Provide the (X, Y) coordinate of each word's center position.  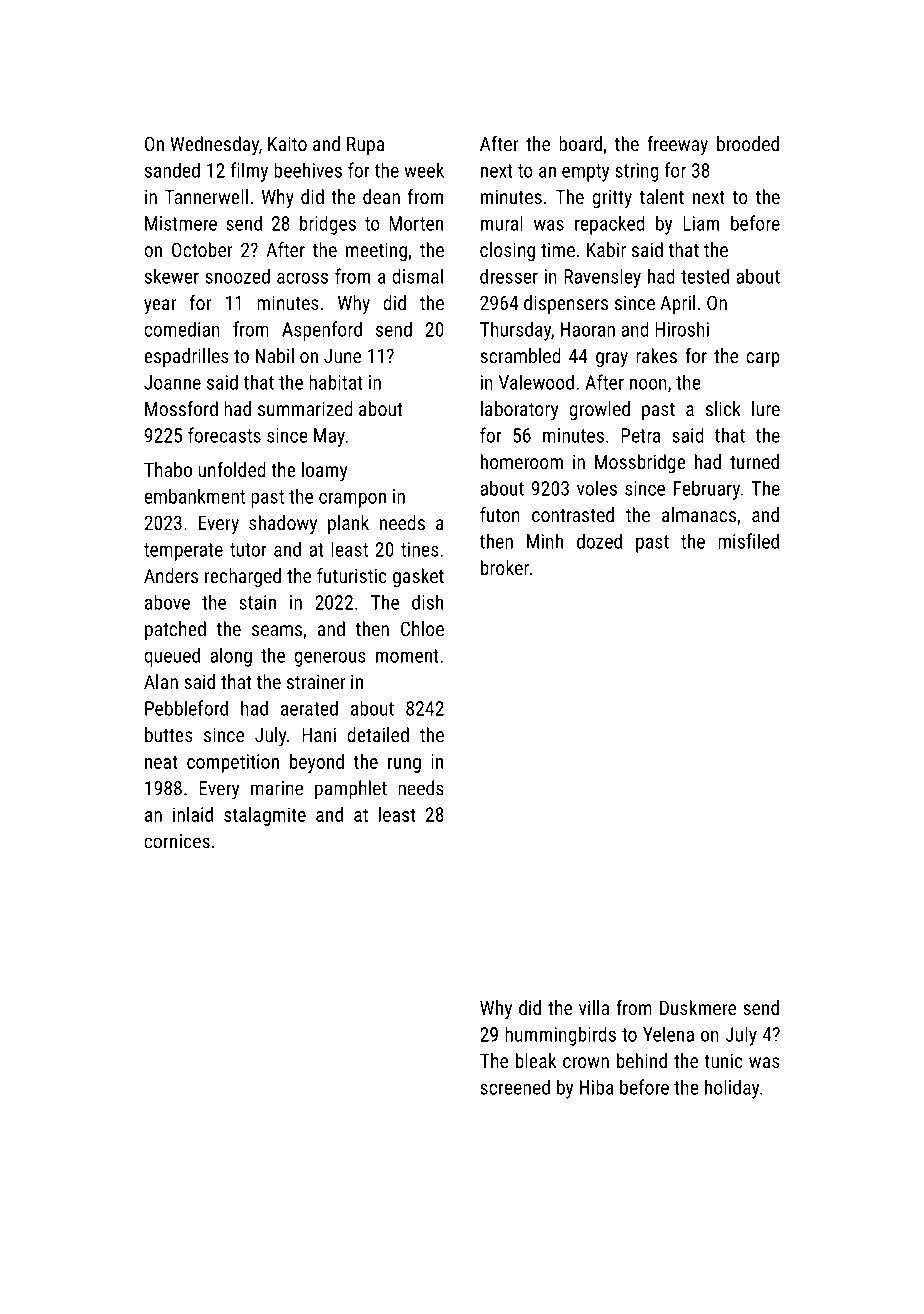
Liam (701, 223)
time (558, 250)
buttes (169, 734)
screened (515, 1087)
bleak (536, 1060)
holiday (732, 1089)
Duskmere (698, 1007)
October (202, 249)
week (424, 170)
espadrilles (186, 357)
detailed (378, 734)
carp (763, 359)
